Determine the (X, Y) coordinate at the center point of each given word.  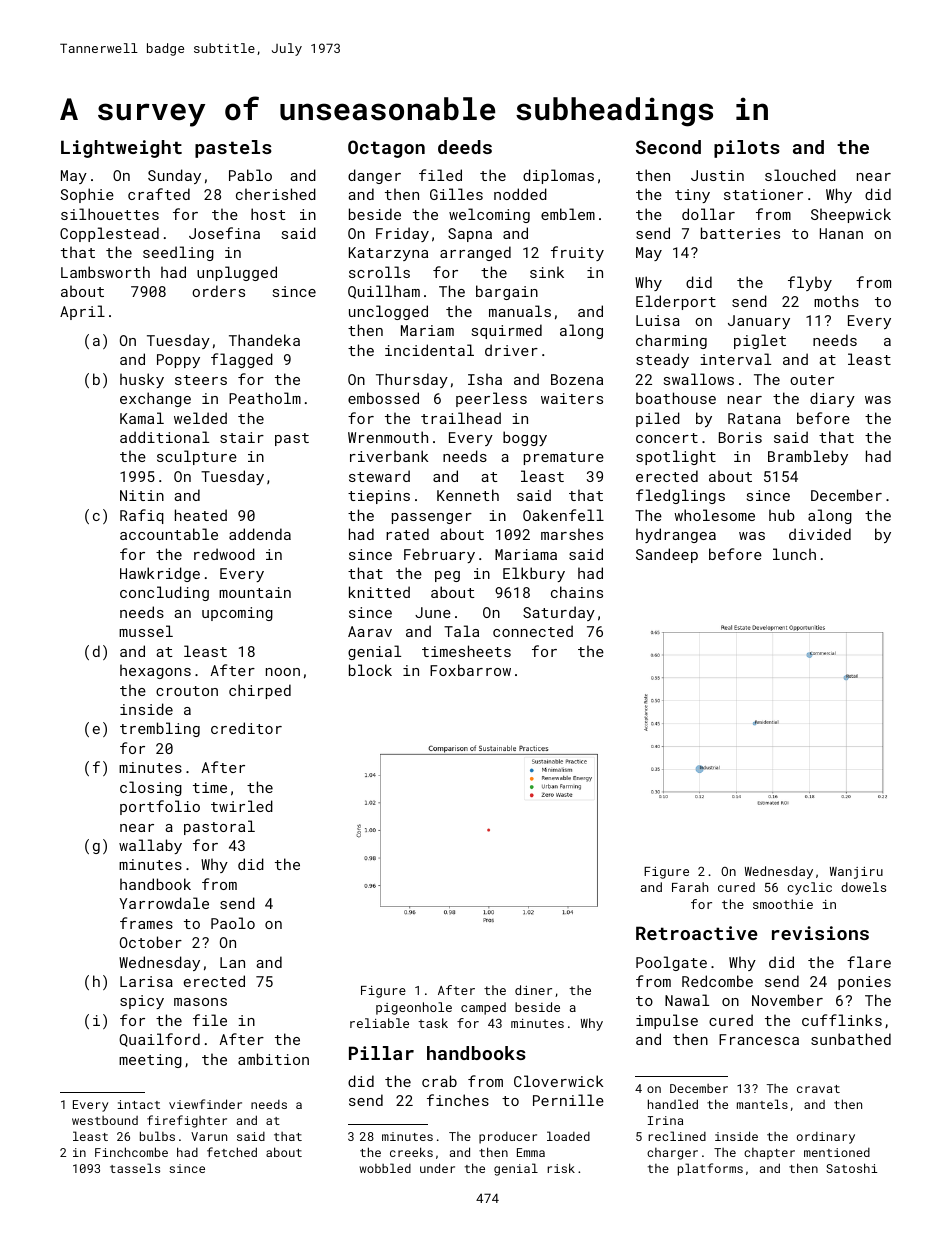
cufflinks (842, 1020)
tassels (135, 1168)
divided (820, 534)
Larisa (146, 981)
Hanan (841, 233)
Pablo (250, 175)
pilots (747, 149)
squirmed (507, 331)
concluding (164, 593)
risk (561, 1168)
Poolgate (671, 963)
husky (142, 380)
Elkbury (534, 574)
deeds (465, 147)
